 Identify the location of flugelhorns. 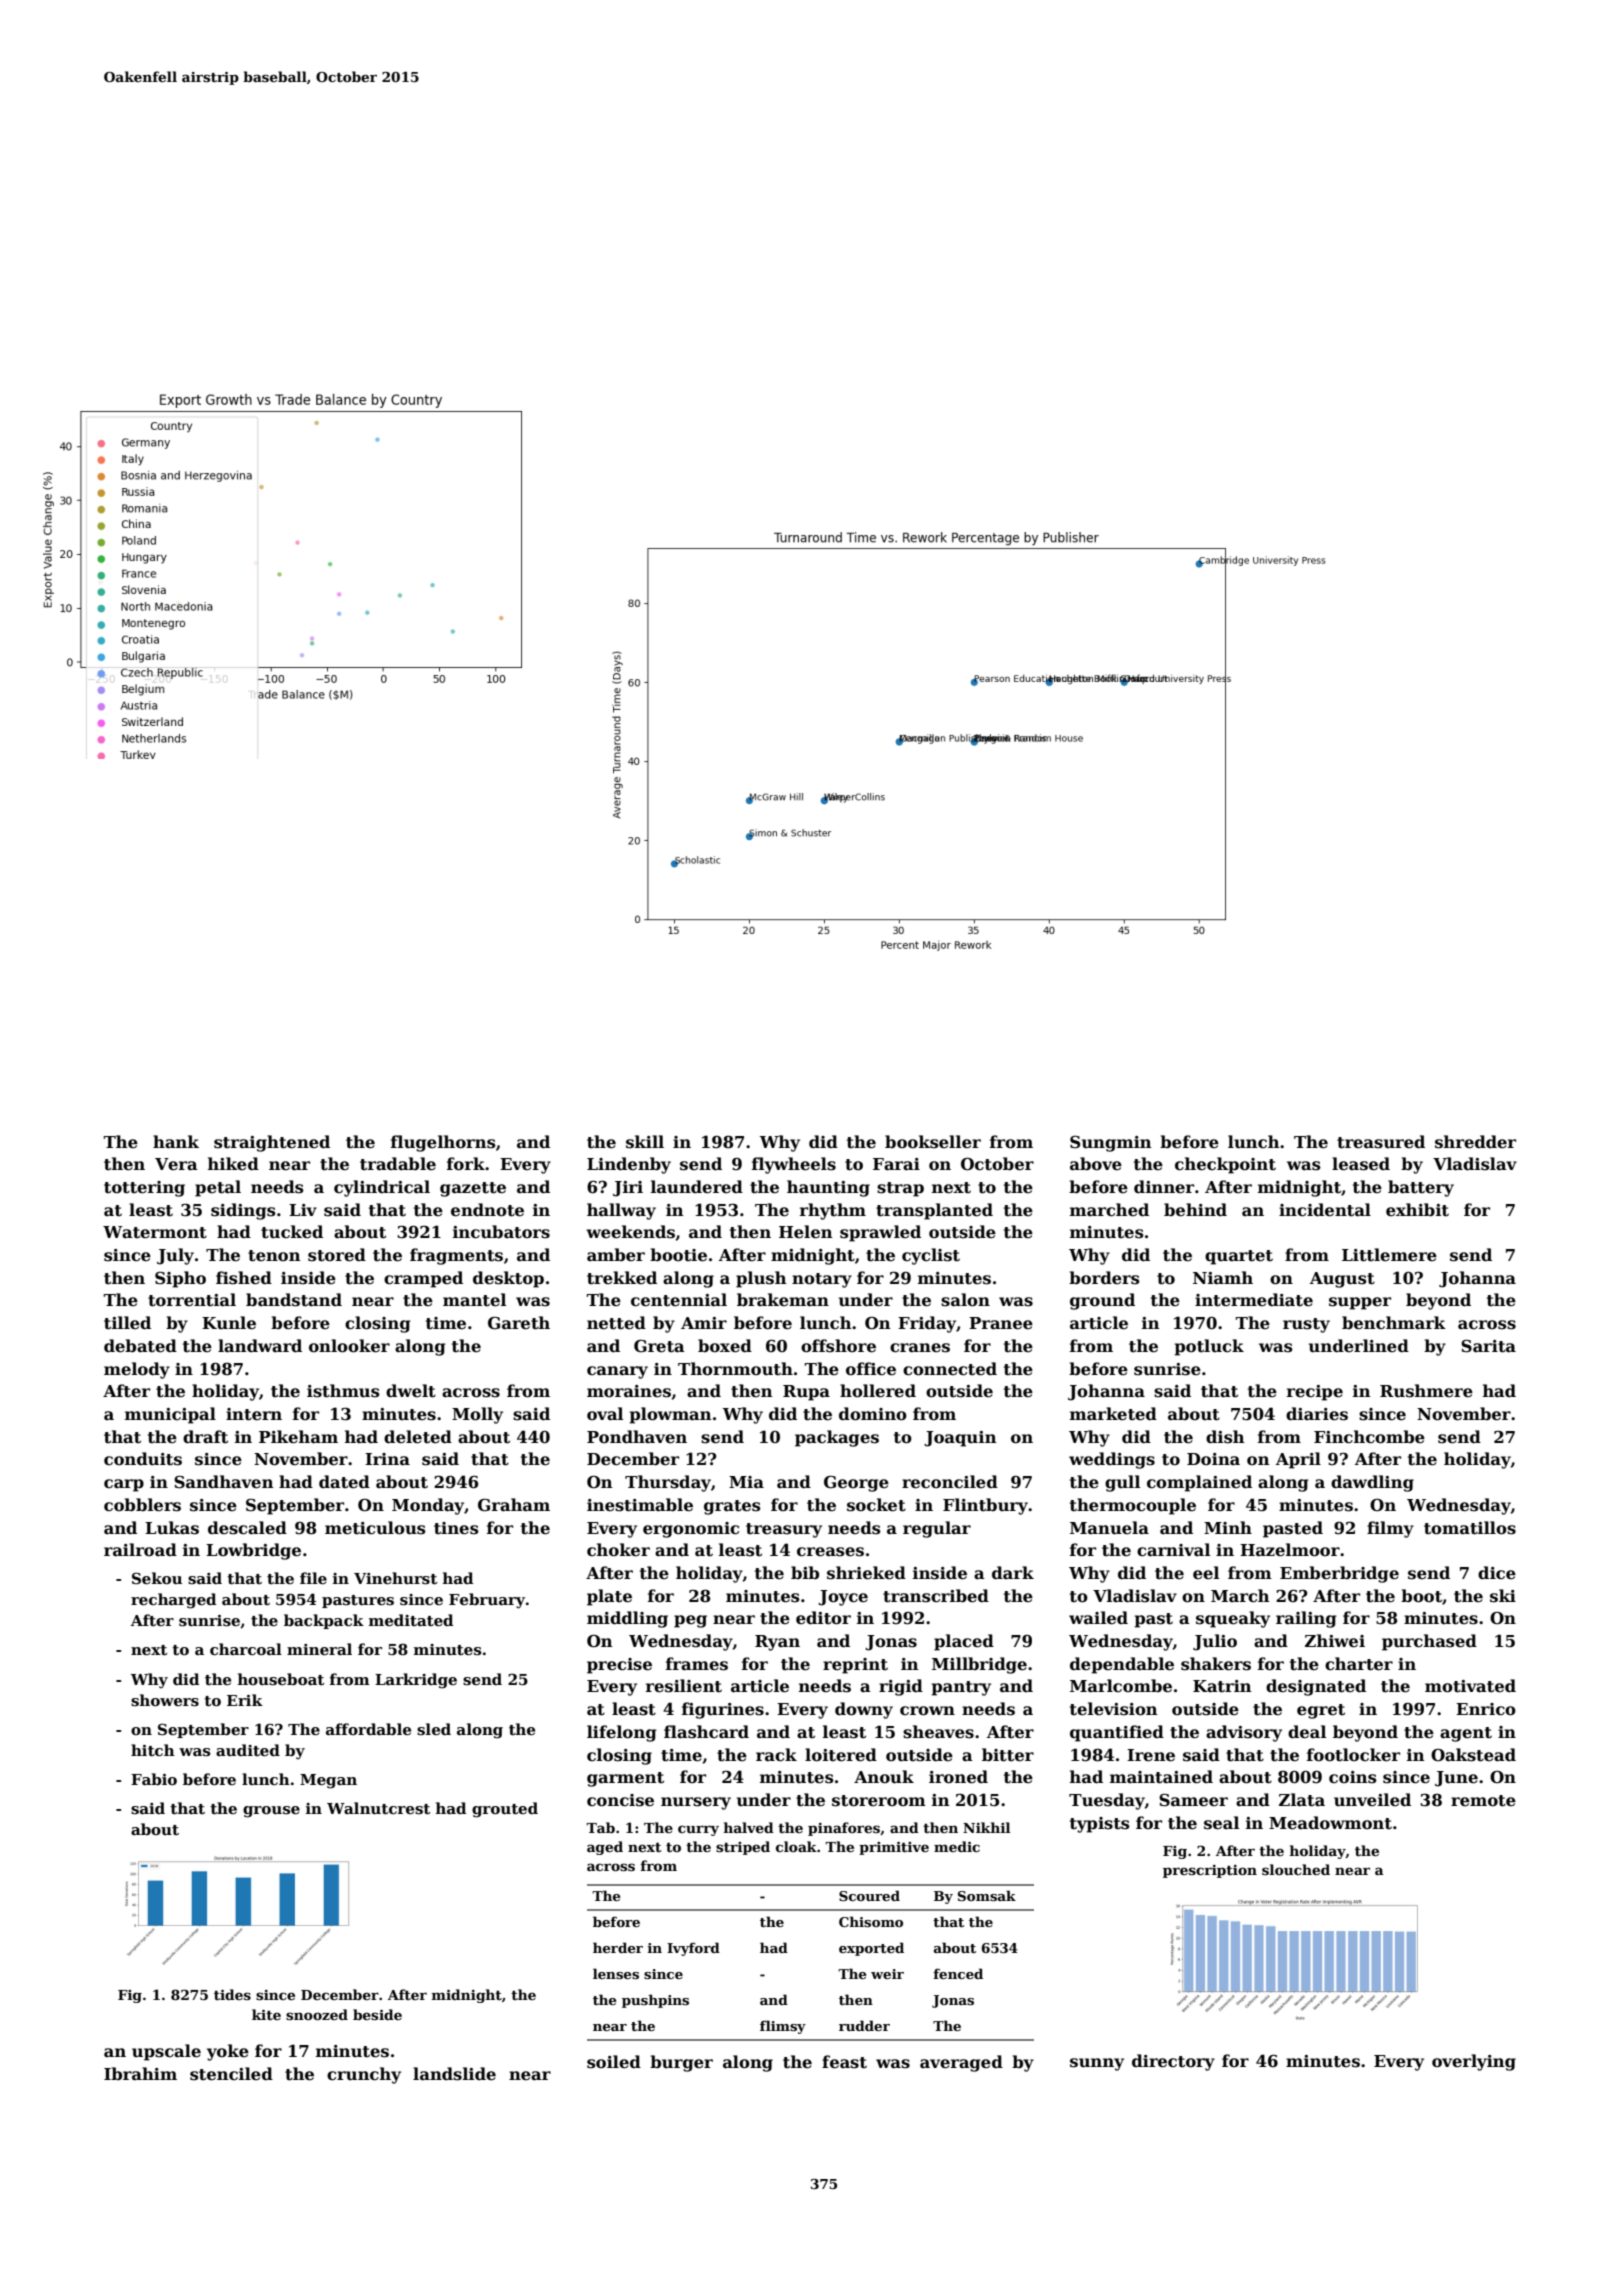
(443, 1143).
